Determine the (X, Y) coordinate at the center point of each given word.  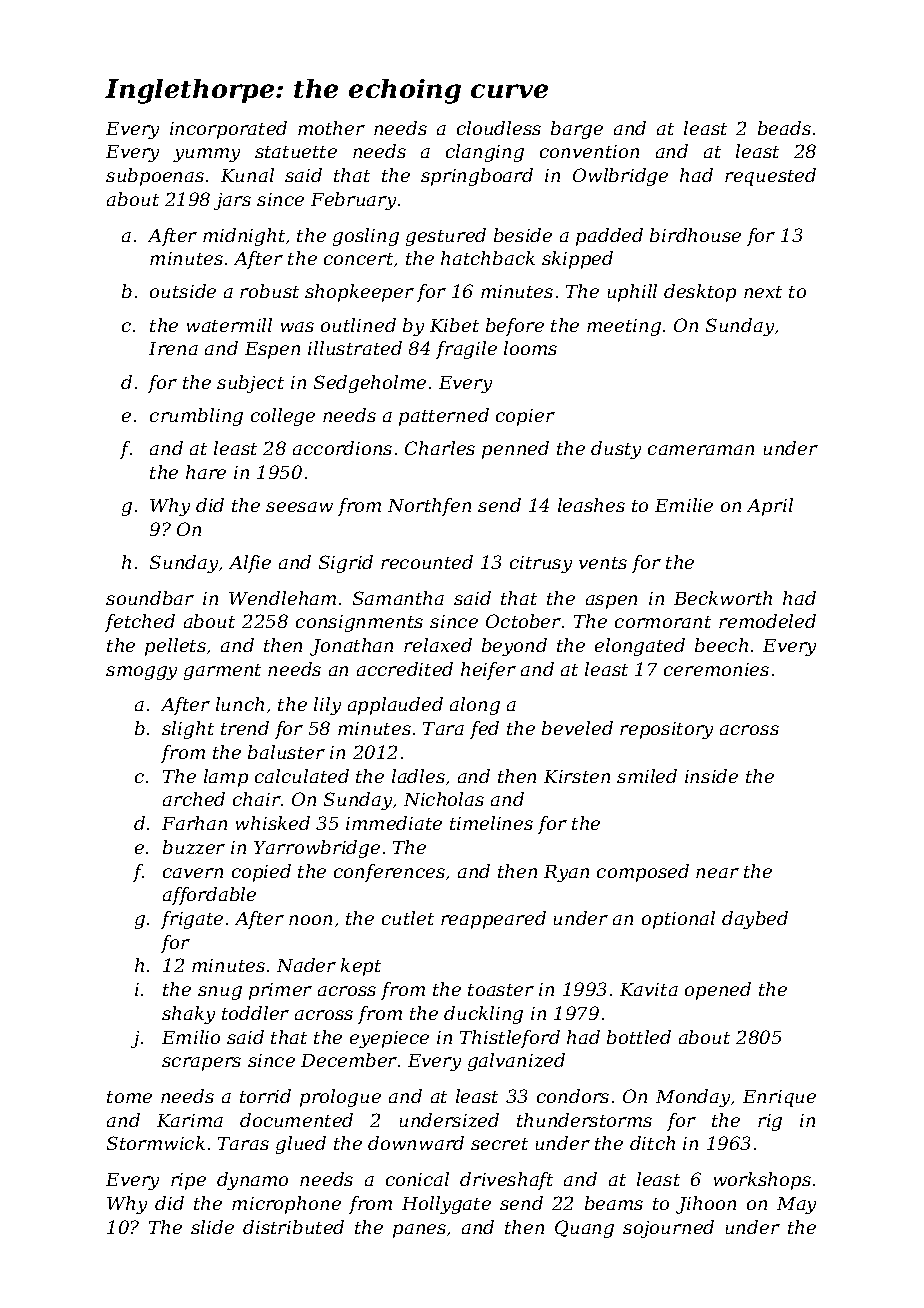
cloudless (499, 128)
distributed (293, 1227)
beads (784, 128)
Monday (693, 1098)
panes (419, 1231)
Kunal (247, 175)
